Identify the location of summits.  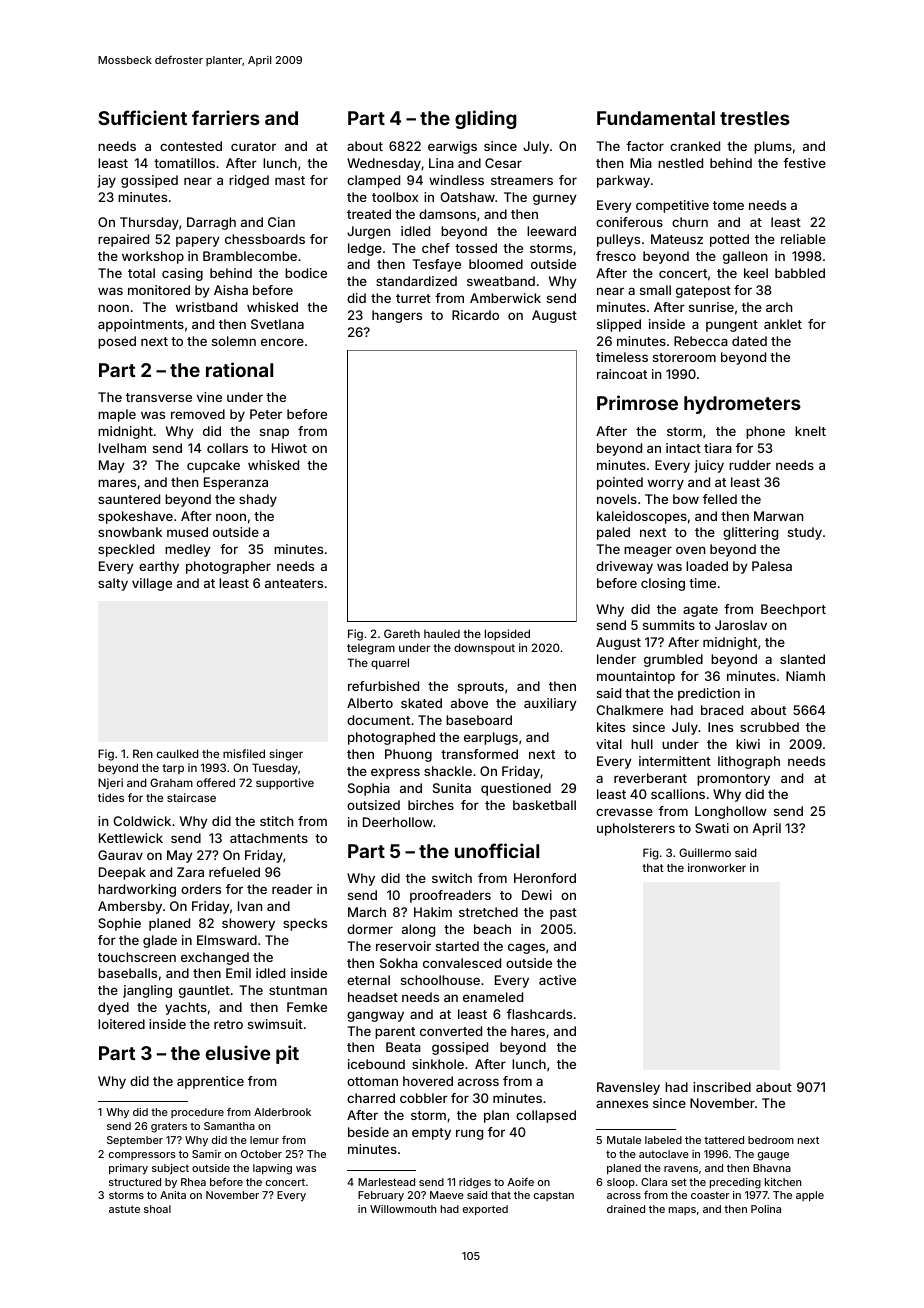
(669, 625).
